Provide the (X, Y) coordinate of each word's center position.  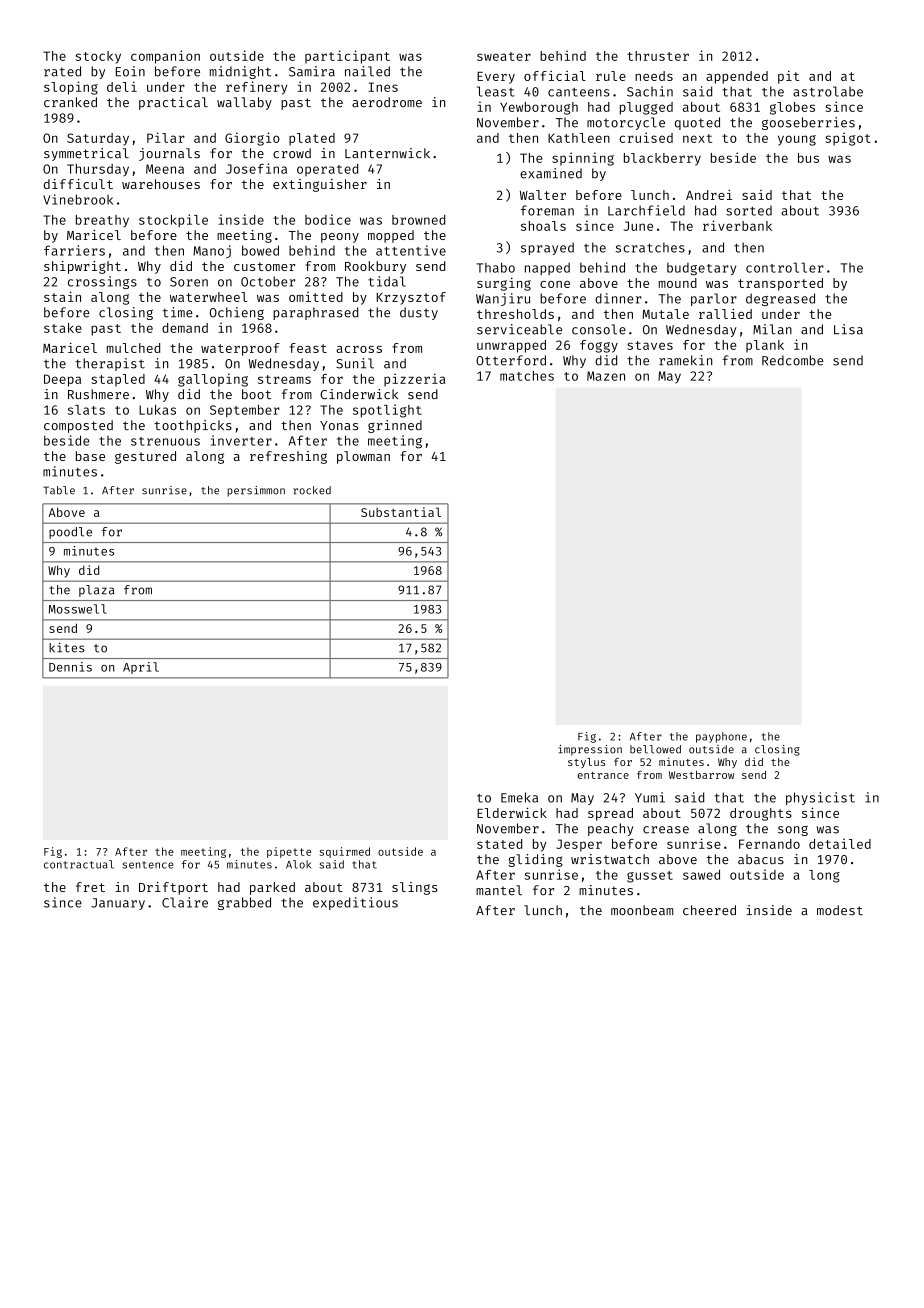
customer (264, 266)
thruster (658, 56)
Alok (298, 864)
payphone (721, 737)
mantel (499, 890)
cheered (709, 910)
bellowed (655, 749)
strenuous (165, 441)
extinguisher (320, 185)
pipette (289, 852)
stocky (98, 57)
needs (654, 76)
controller (785, 267)
